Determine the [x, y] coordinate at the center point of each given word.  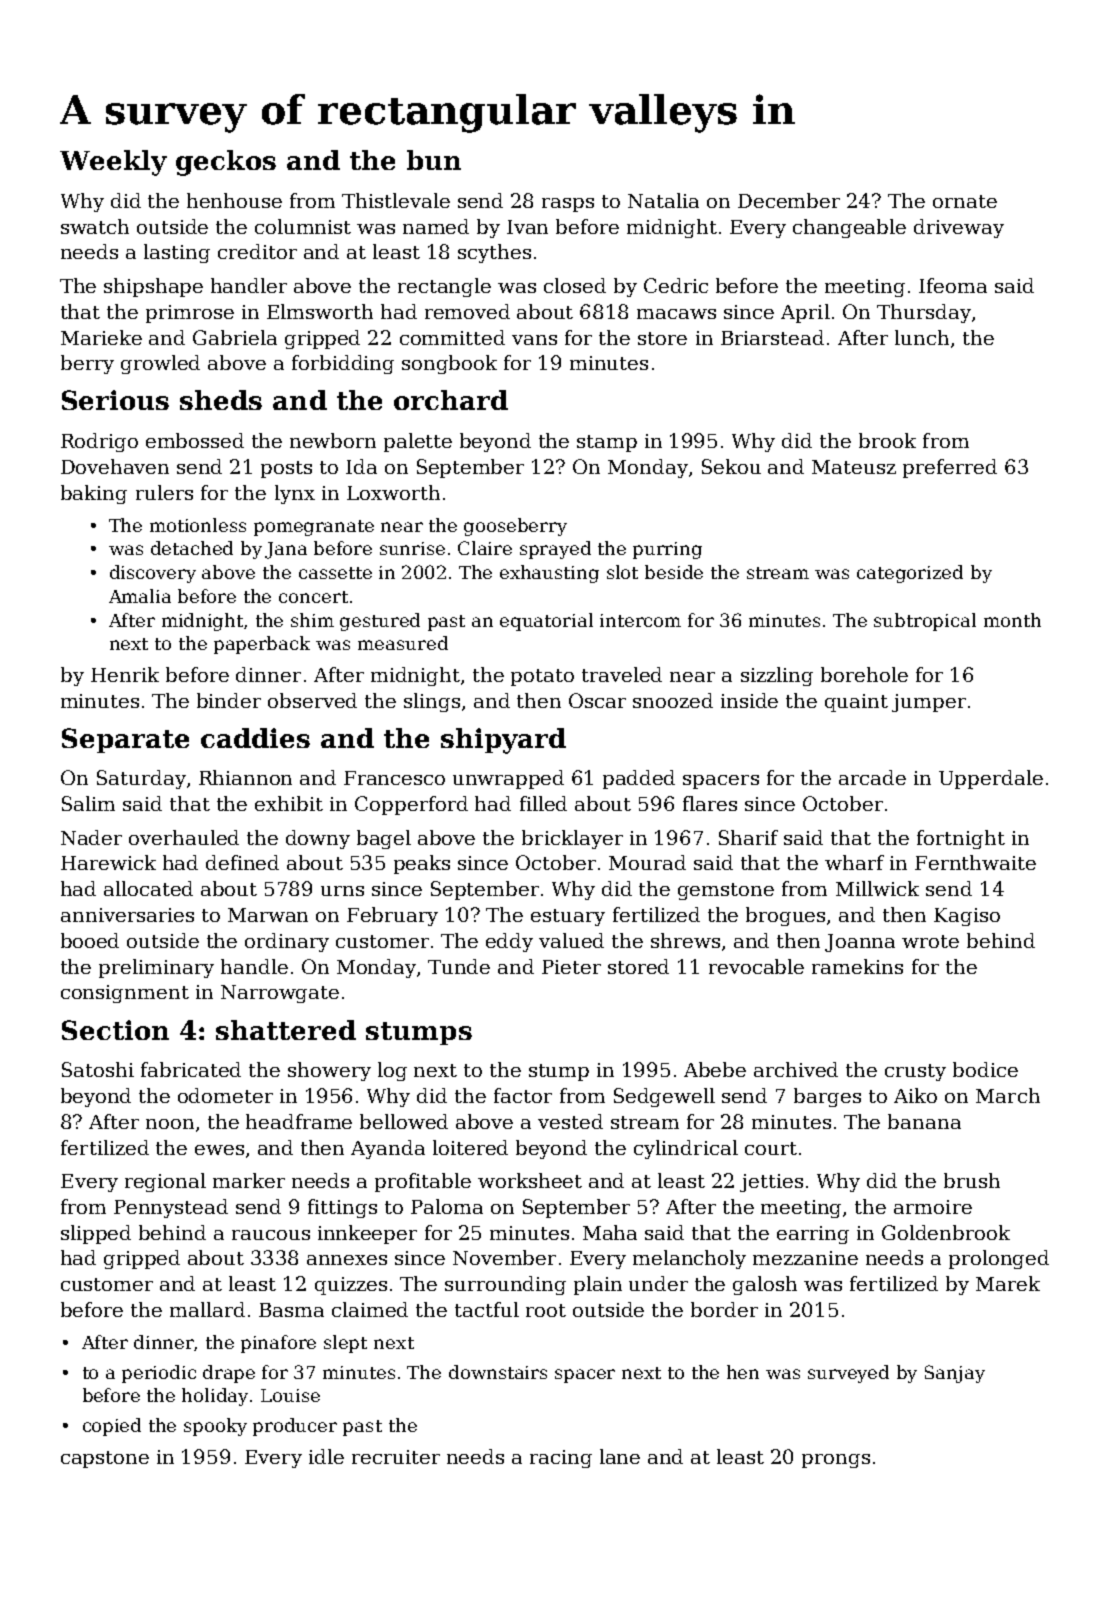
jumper [929, 703]
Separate [125, 740]
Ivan [527, 227]
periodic [159, 1374]
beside [674, 572]
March [1008, 1095]
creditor [257, 251]
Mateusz [854, 467]
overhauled [184, 837]
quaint [856, 703]
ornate [965, 201]
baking [94, 494]
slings [432, 702]
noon [170, 1124]
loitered [470, 1147]
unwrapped [508, 779]
